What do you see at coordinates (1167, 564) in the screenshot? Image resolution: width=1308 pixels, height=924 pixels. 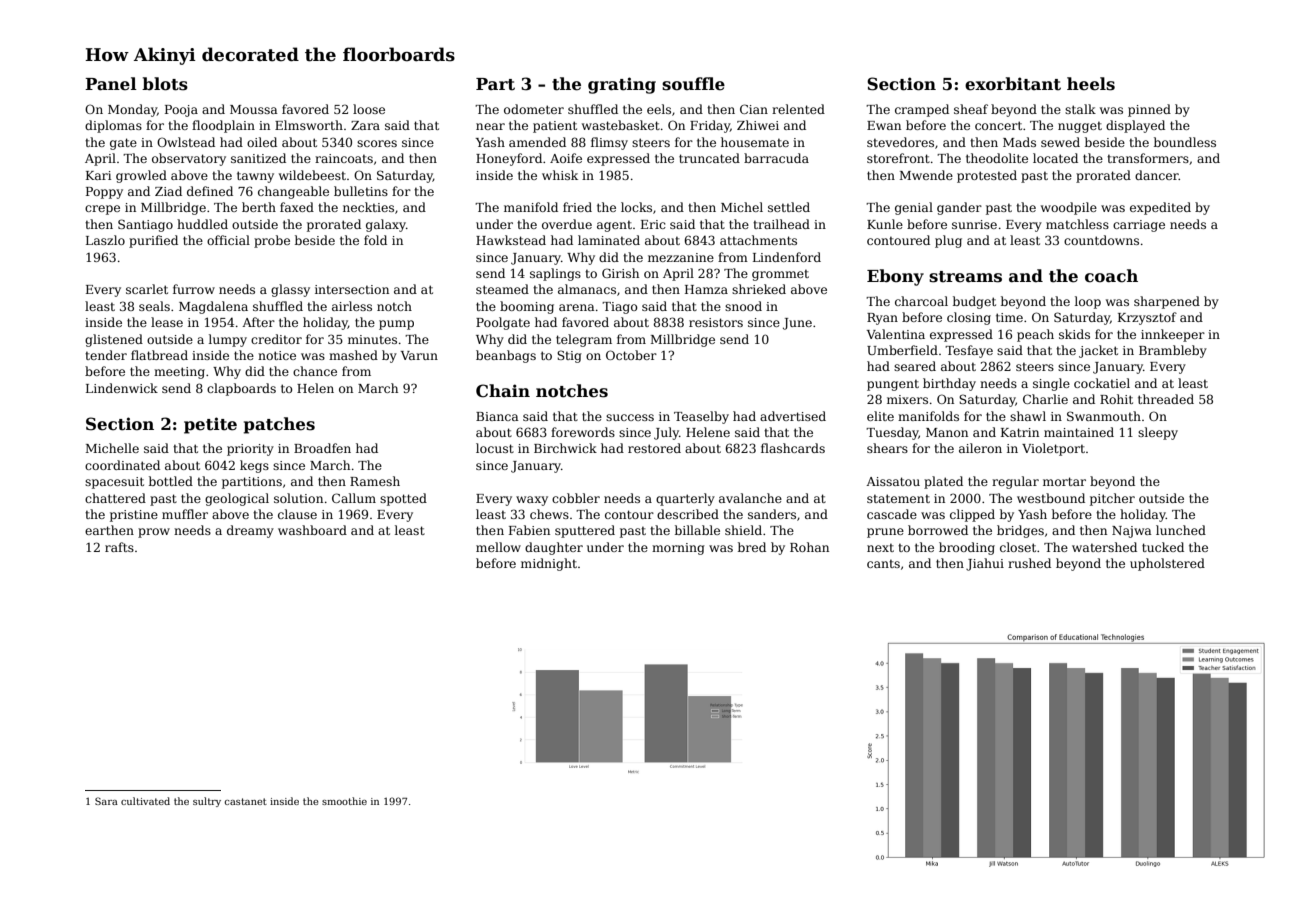 I see `upholstered` at bounding box center [1167, 564].
